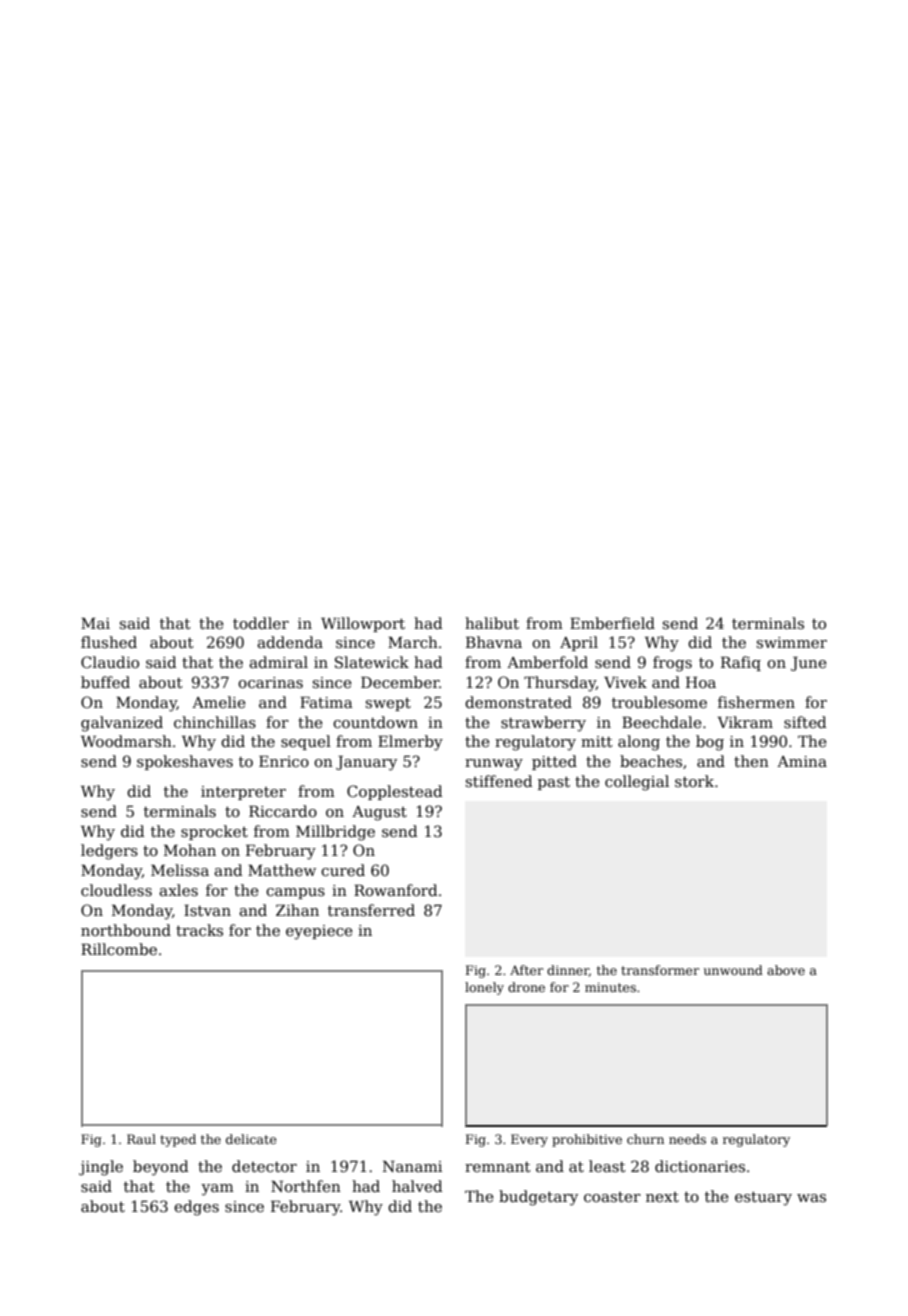 The height and width of the document is (1316, 908). Describe the element at coordinates (196, 1208) in the document. I see `edges` at that location.
